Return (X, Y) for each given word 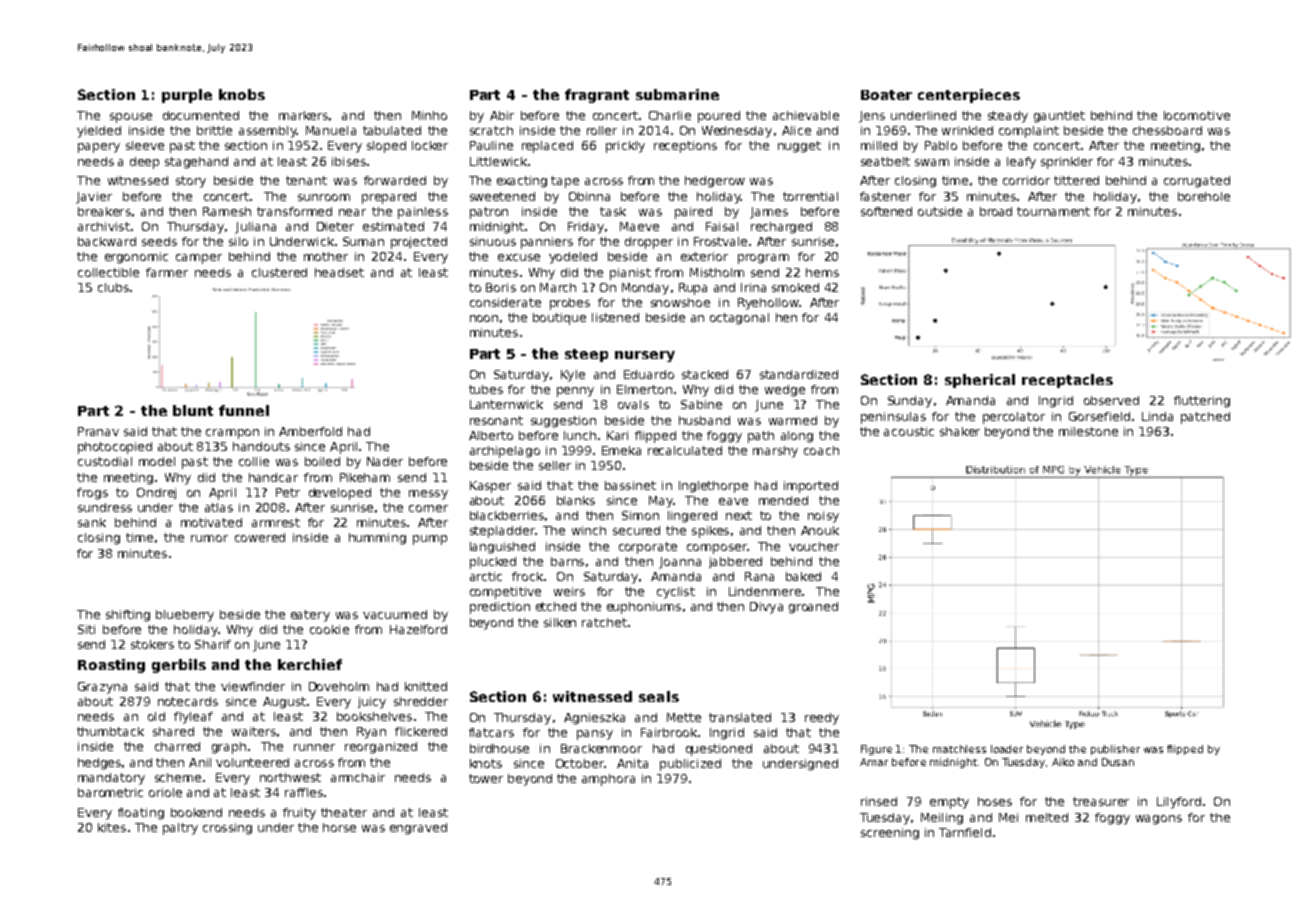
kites (112, 827)
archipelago (505, 452)
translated (740, 717)
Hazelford (418, 629)
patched (1205, 418)
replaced (547, 147)
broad (996, 211)
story (191, 182)
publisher (1115, 750)
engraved (418, 829)
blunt (193, 410)
